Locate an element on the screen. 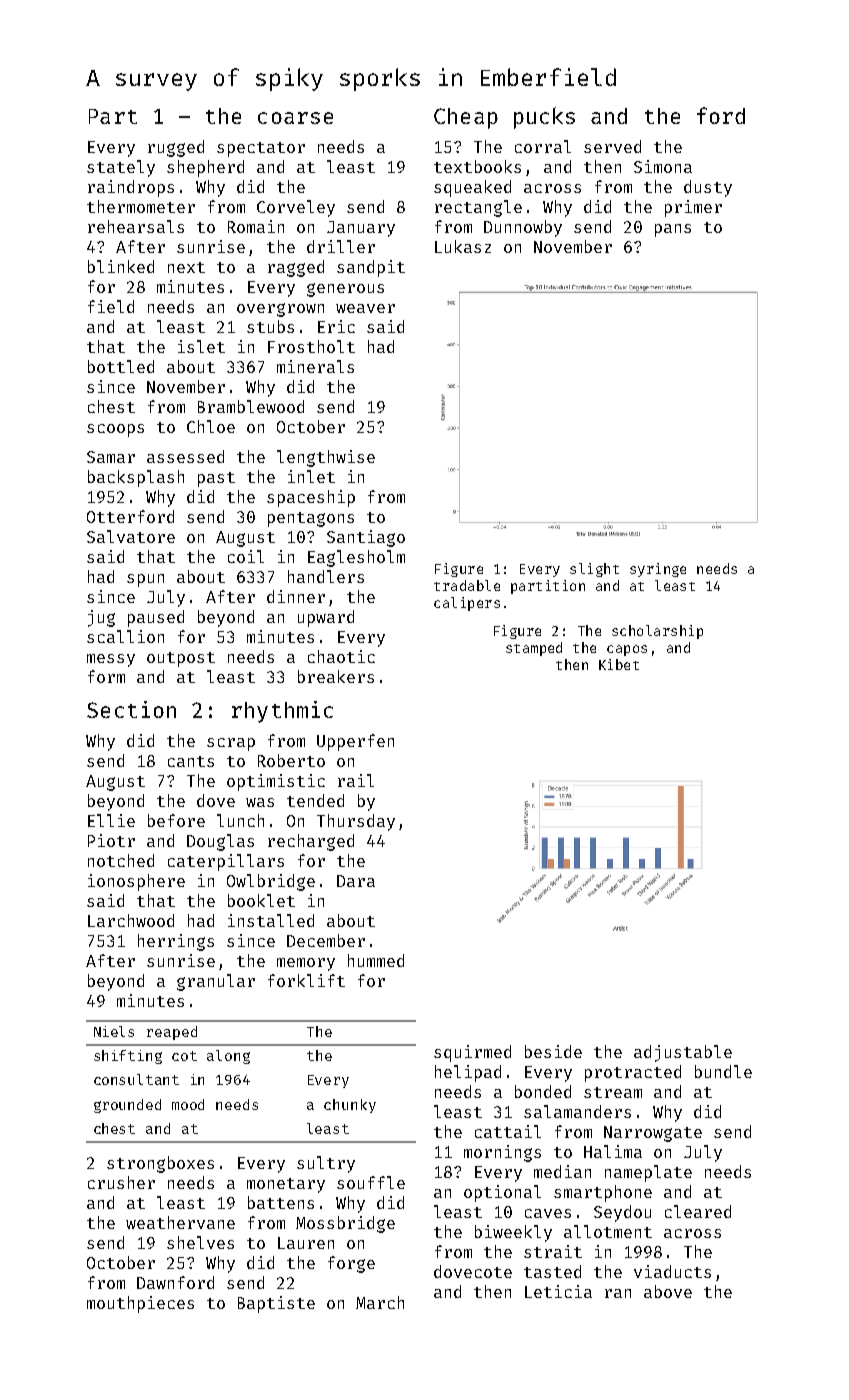 The height and width of the screenshot is (1400, 849). served is located at coordinates (612, 146).
